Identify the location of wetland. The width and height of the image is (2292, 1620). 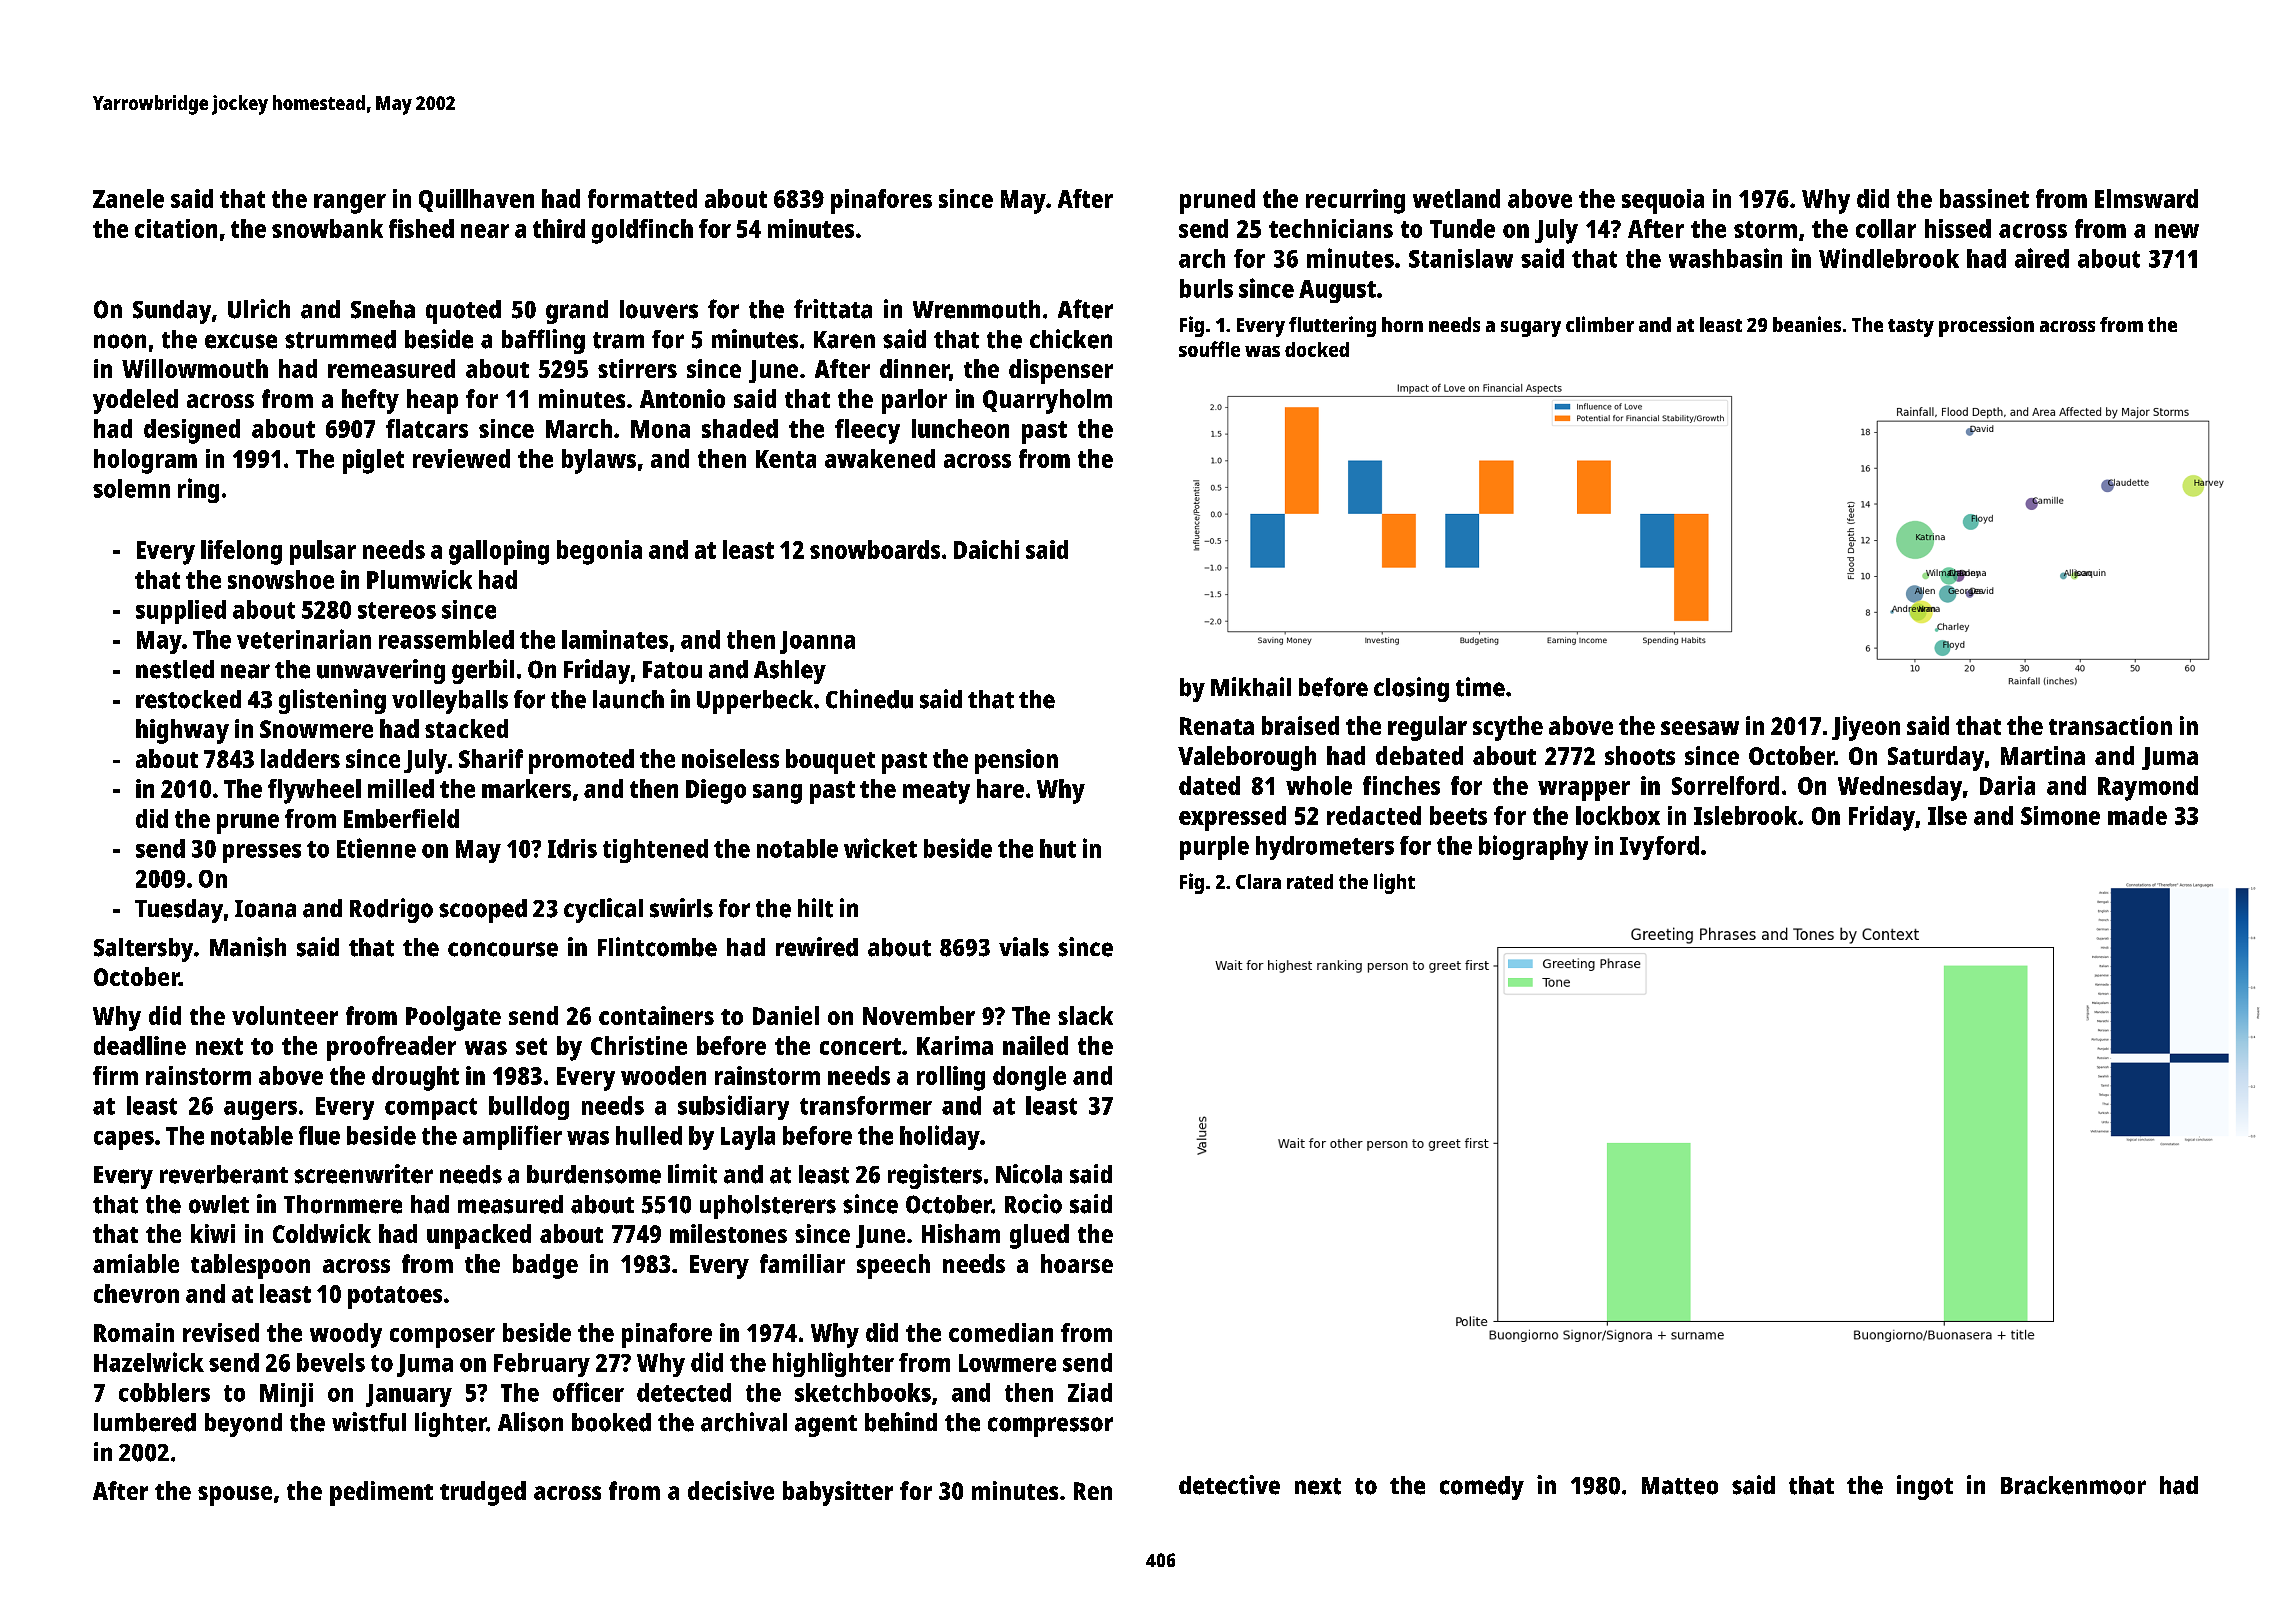
(1456, 198).
